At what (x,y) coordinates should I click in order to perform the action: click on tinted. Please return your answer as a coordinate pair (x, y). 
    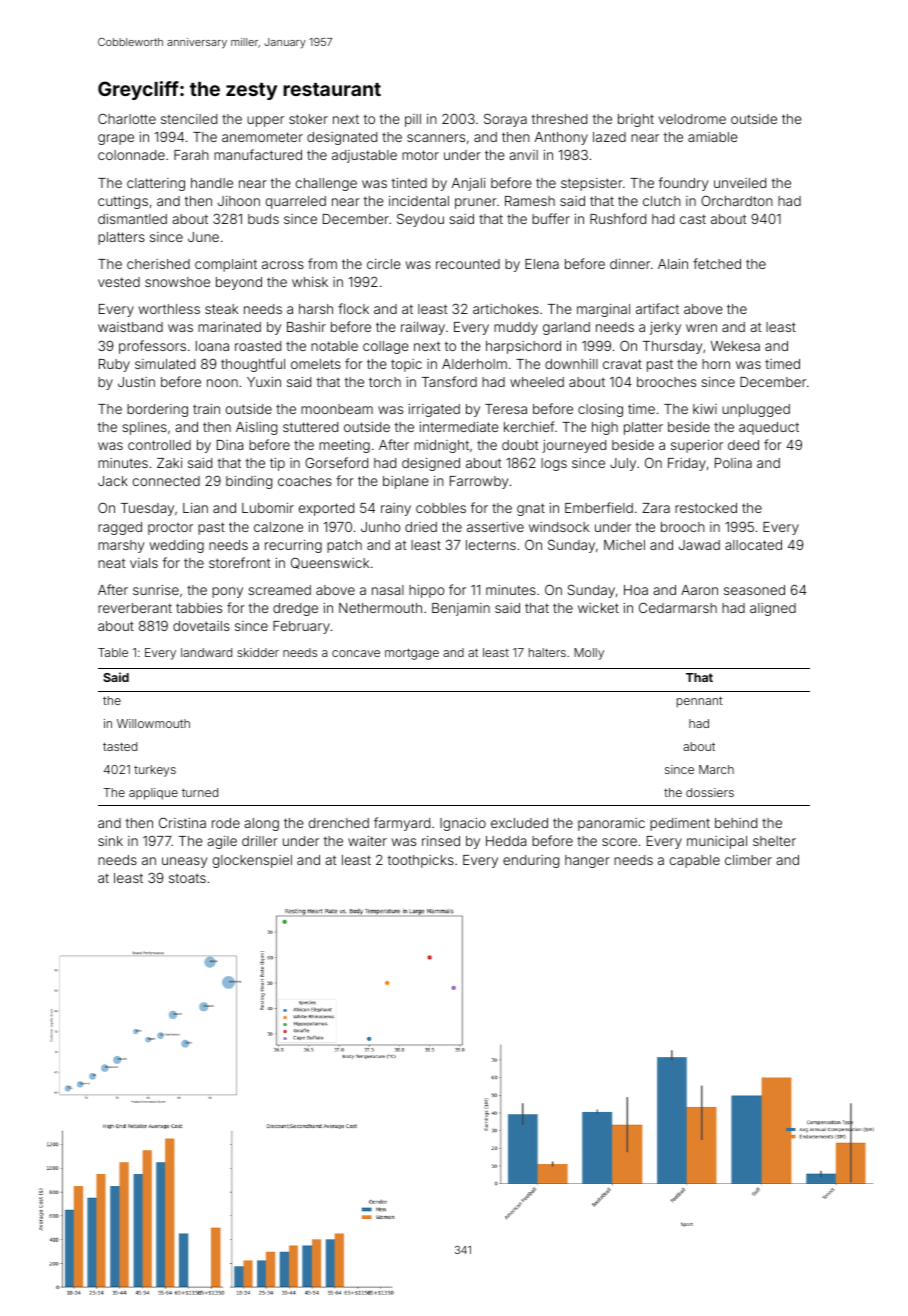
    Looking at the image, I should click on (409, 183).
